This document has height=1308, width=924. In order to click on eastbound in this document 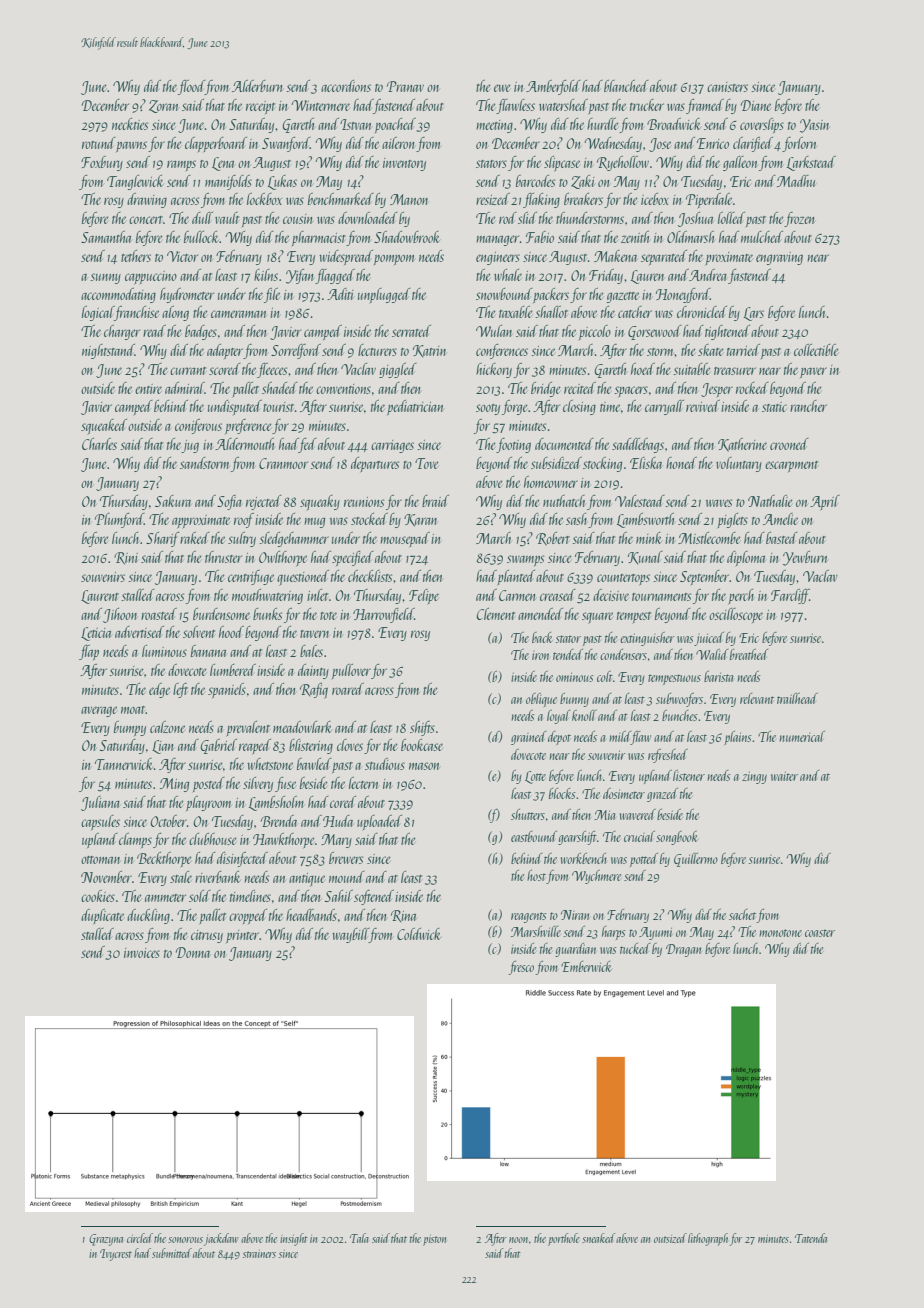, I will do `click(534, 836)`.
